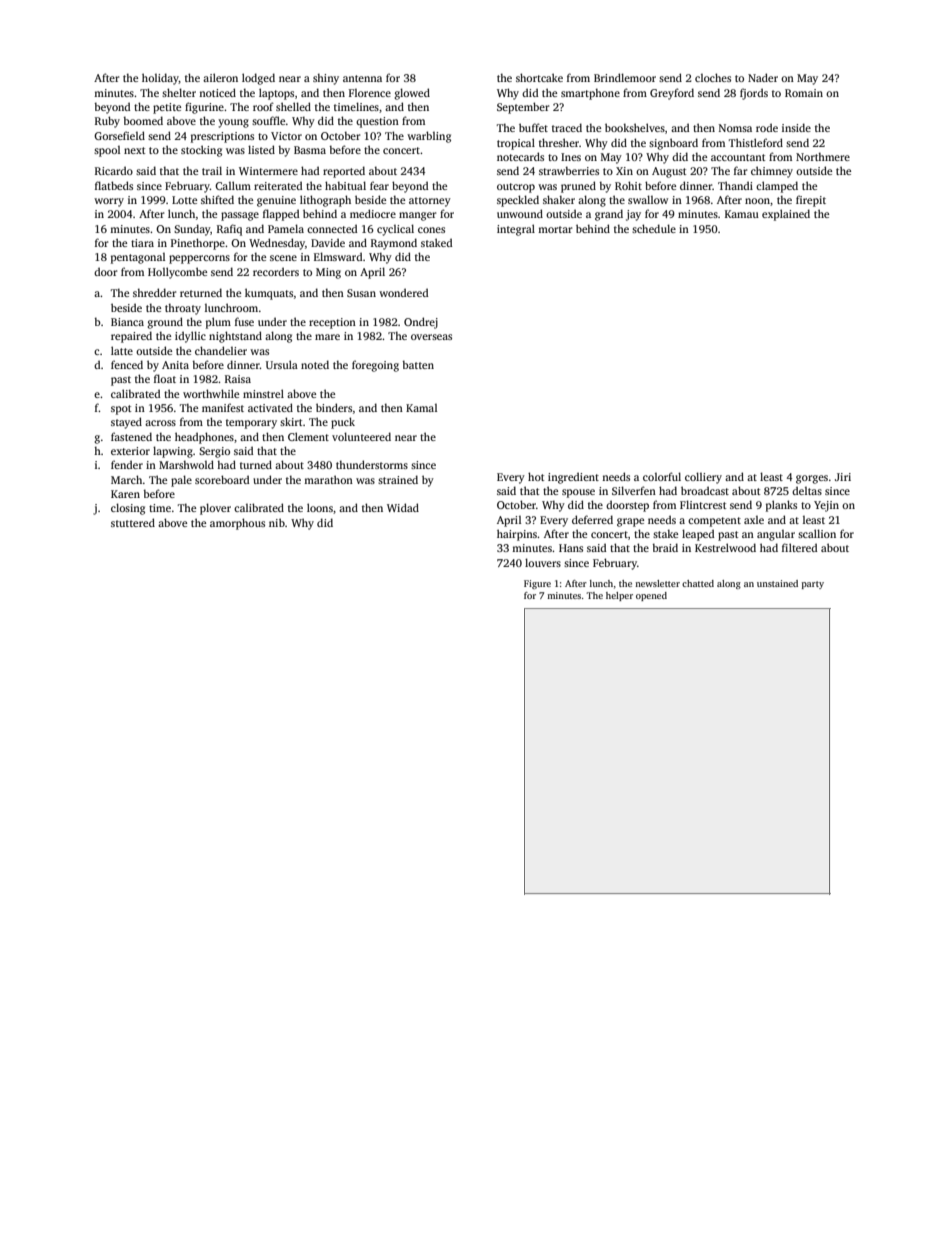  I want to click on Kamal, so click(421, 408).
